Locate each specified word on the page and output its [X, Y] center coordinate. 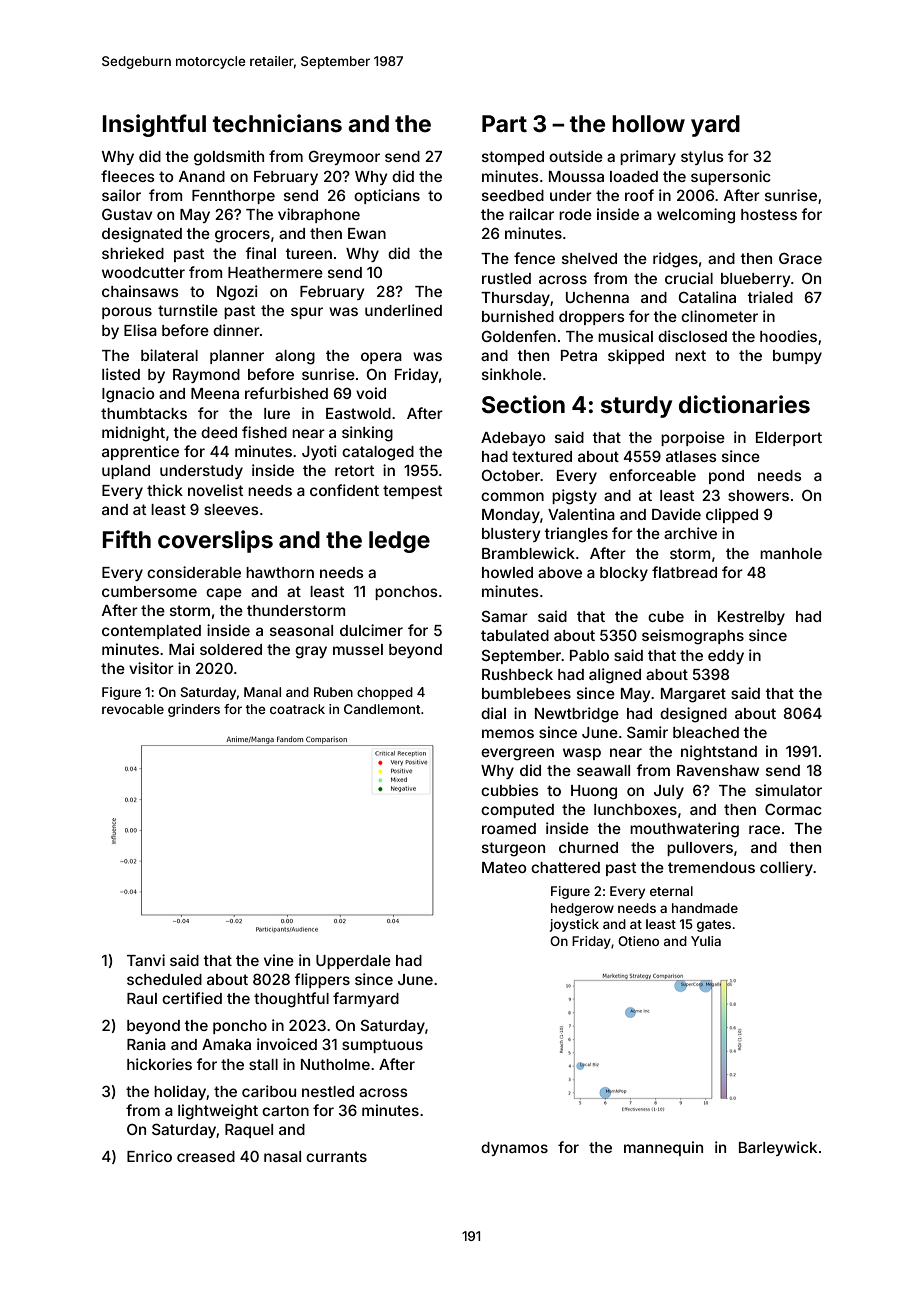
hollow [648, 124]
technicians [277, 123]
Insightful [154, 125]
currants [336, 1156]
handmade [705, 908]
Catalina [707, 297]
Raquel [249, 1131]
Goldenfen [519, 336]
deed [219, 432]
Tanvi [146, 960]
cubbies [510, 790]
